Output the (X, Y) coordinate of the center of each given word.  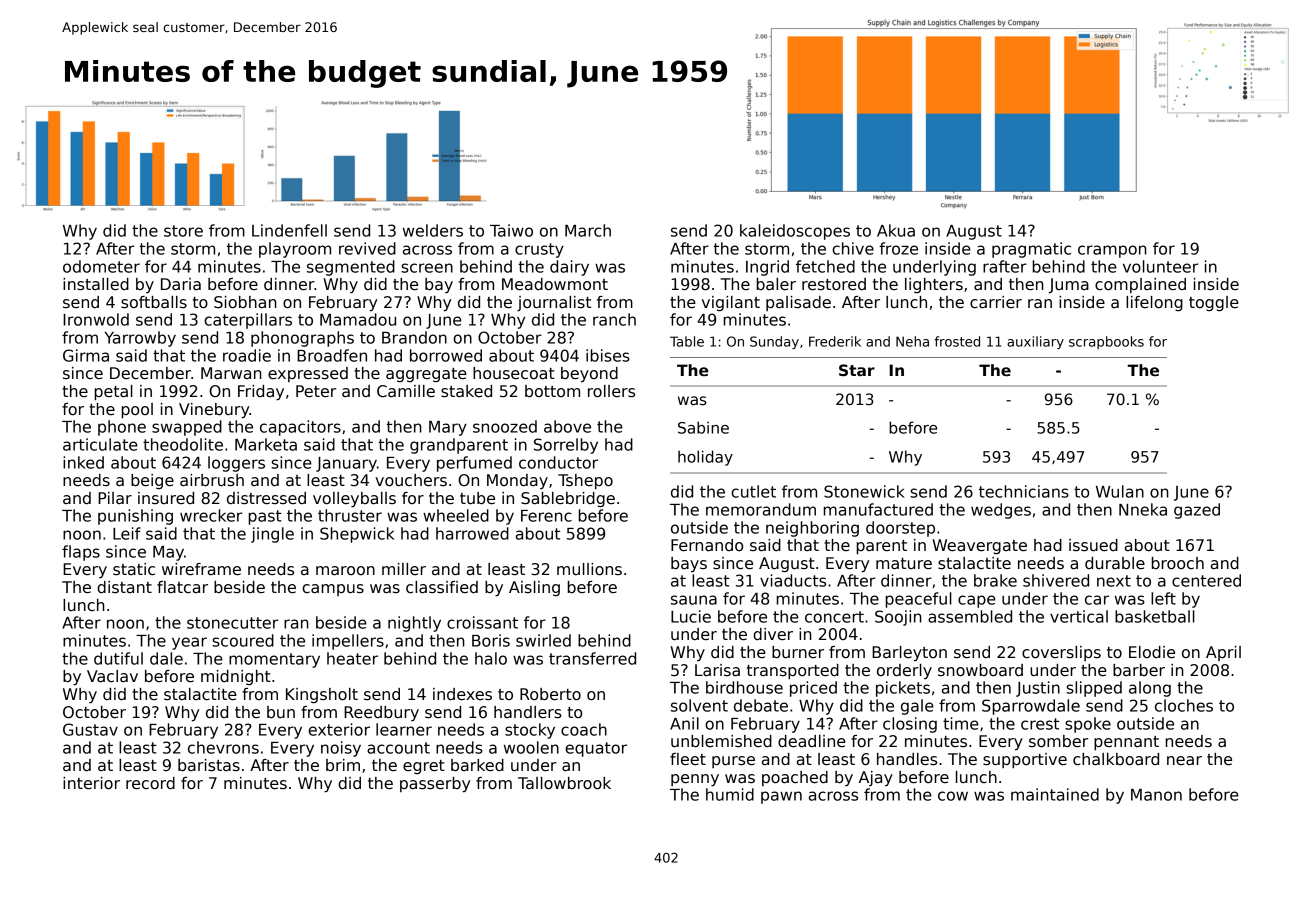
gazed (1197, 511)
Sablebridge (568, 499)
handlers (528, 712)
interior (91, 783)
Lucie (691, 616)
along (1150, 689)
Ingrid (767, 268)
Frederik (835, 341)
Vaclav (112, 676)
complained (1140, 285)
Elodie (1152, 652)
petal (114, 393)
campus (333, 590)
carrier (996, 302)
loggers (236, 464)
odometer (101, 266)
